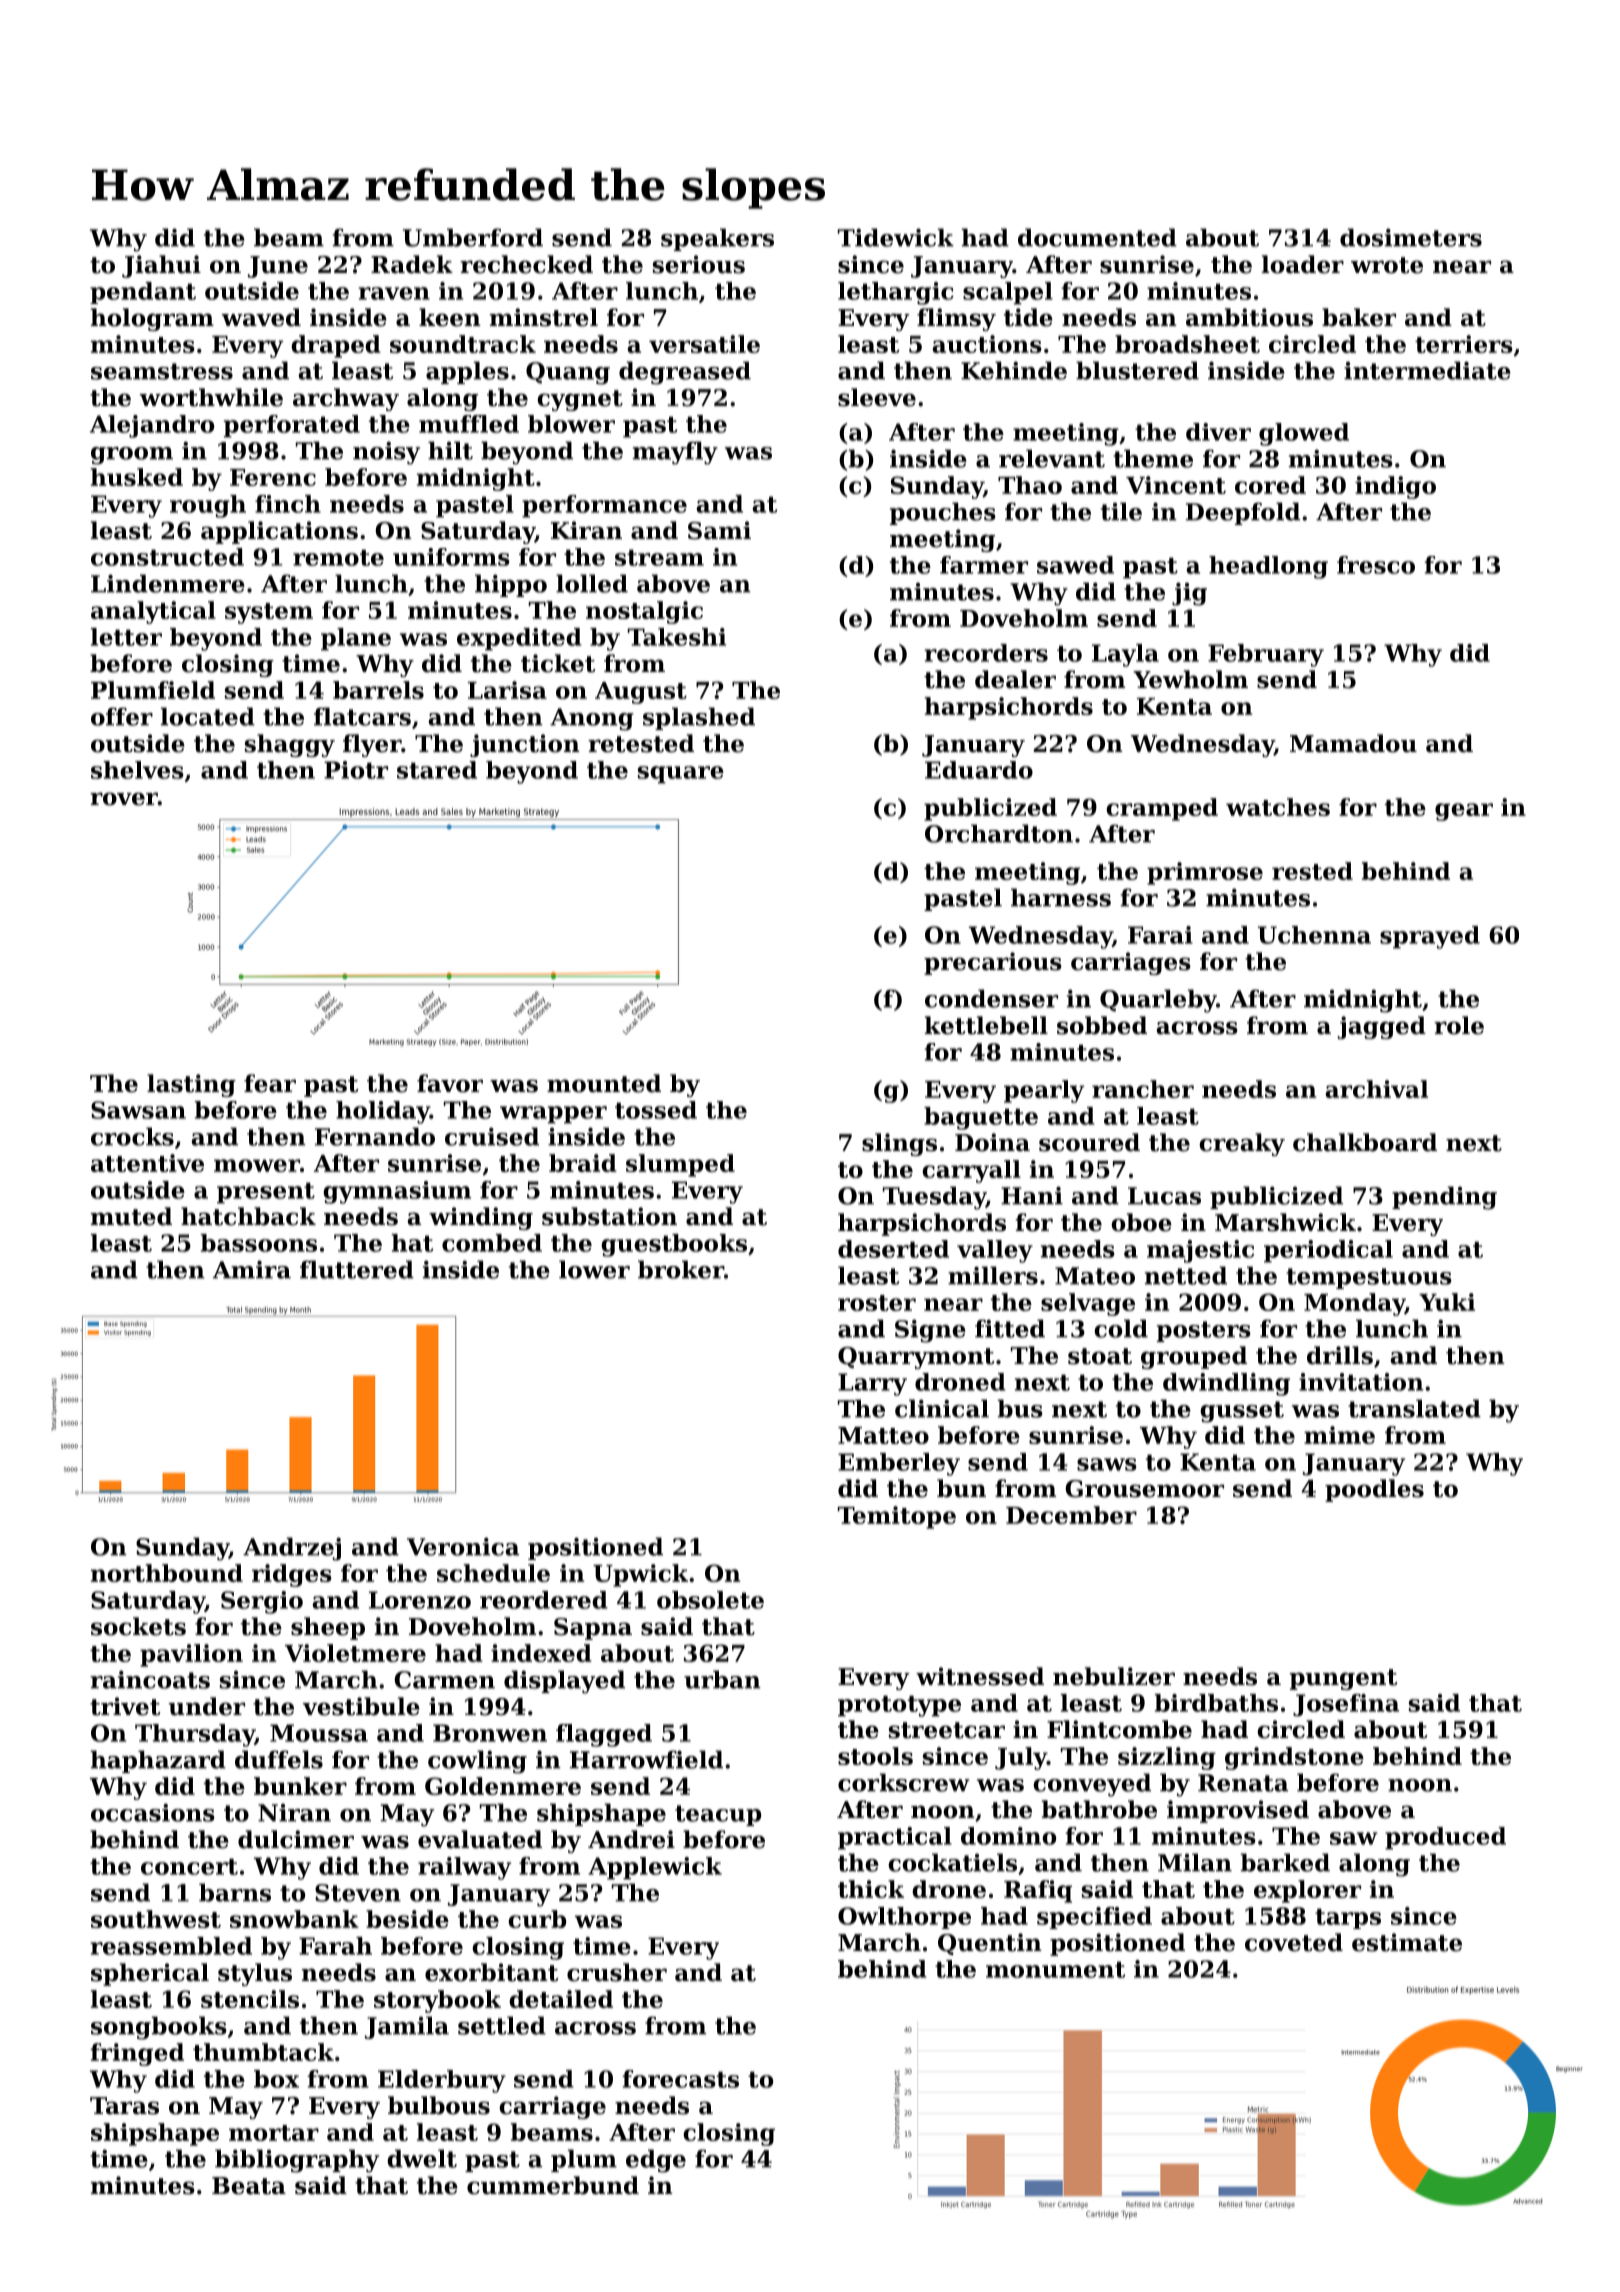  Describe the element at coordinates (646, 1759) in the screenshot. I see `Harrowfield` at that location.
